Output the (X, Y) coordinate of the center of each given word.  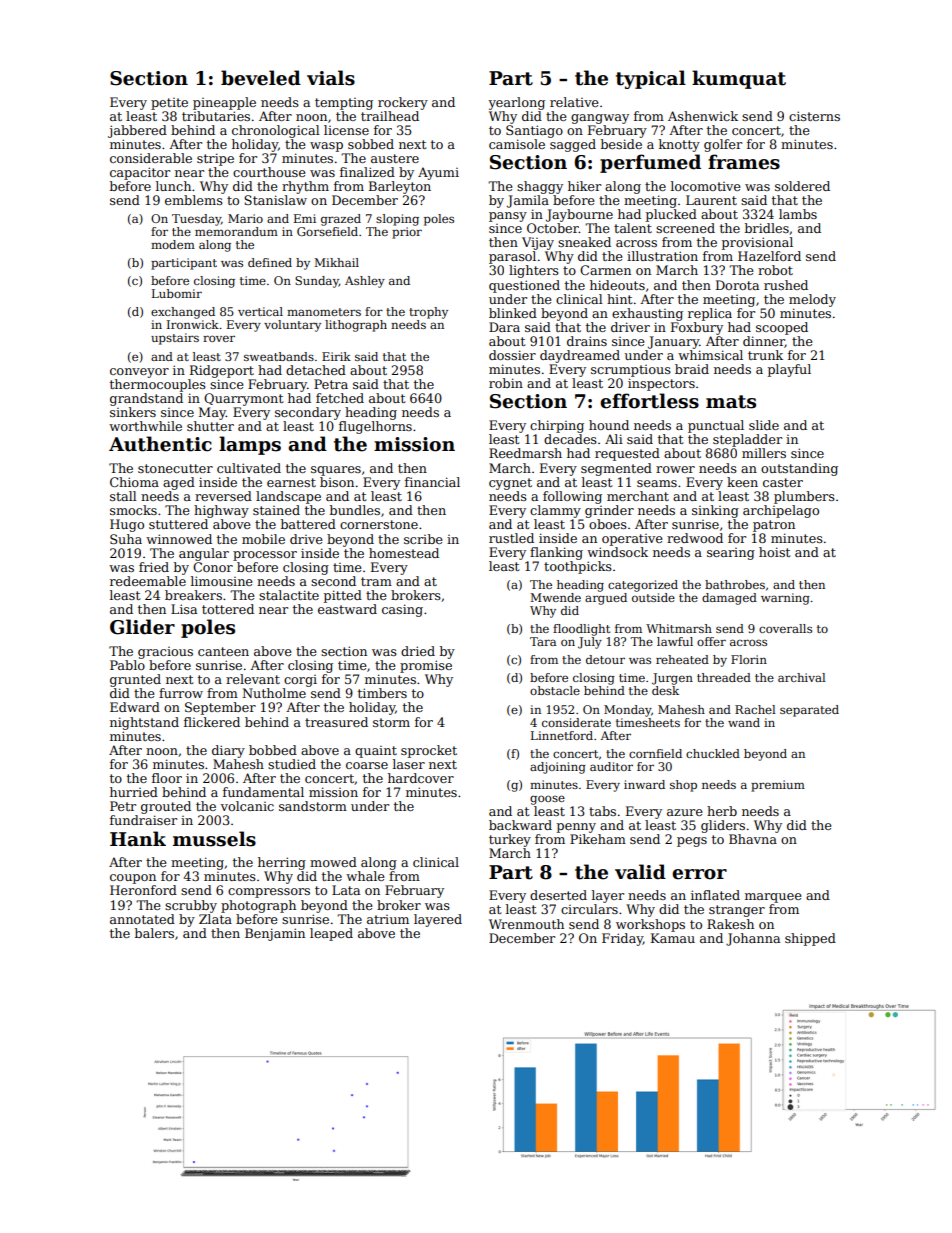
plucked (671, 215)
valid (640, 872)
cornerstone (379, 524)
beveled (261, 78)
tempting (344, 104)
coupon (133, 879)
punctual (716, 426)
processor (265, 556)
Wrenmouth (526, 924)
